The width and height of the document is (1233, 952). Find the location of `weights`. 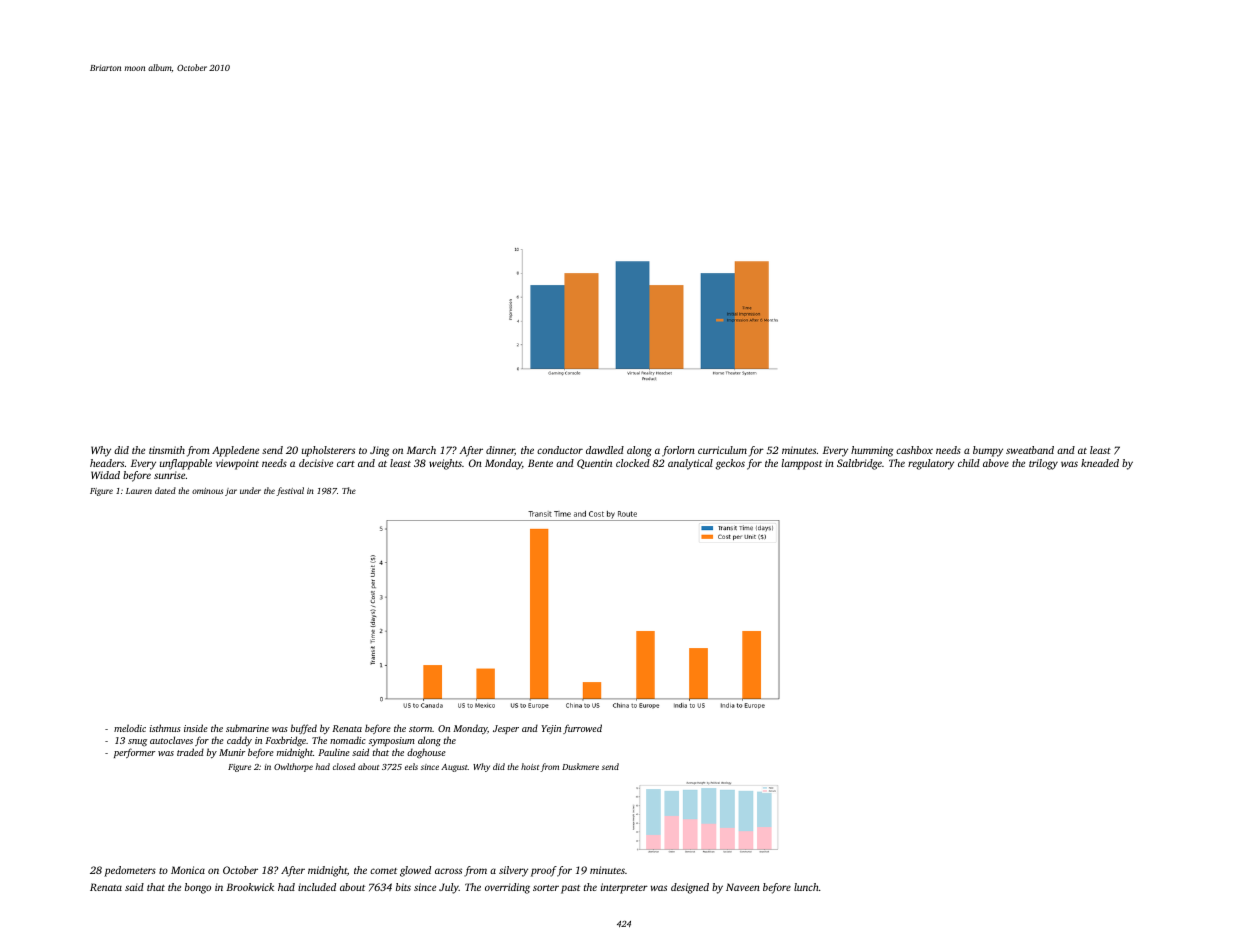

weights is located at coordinates (445, 464).
